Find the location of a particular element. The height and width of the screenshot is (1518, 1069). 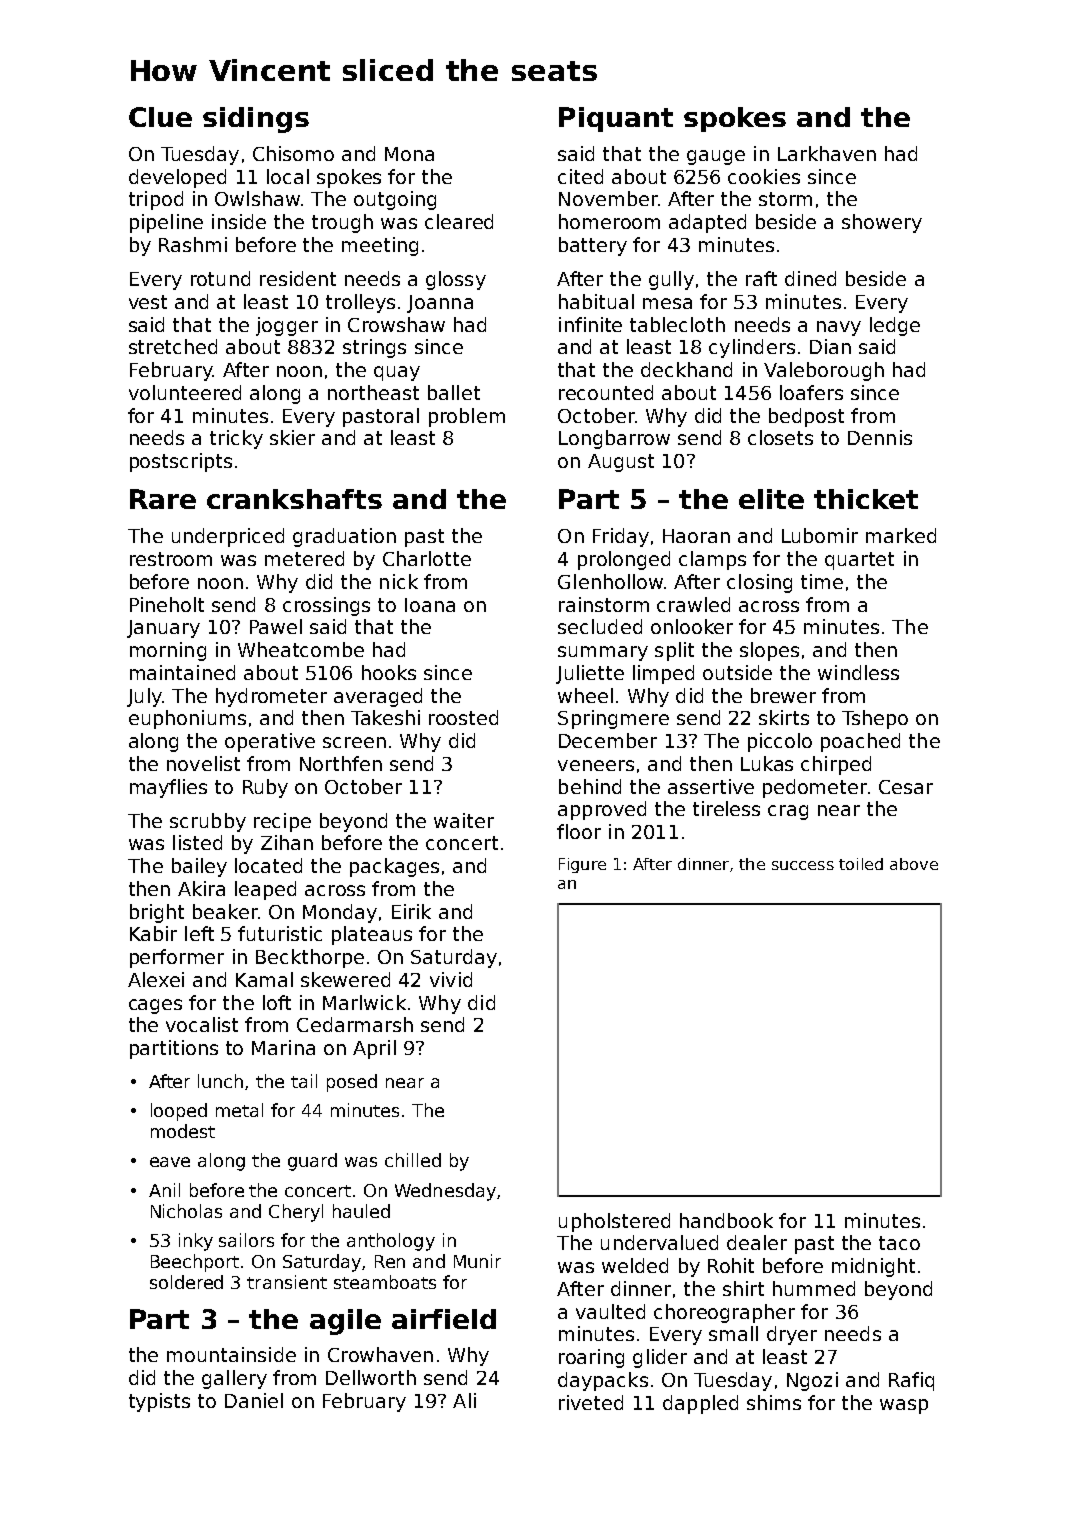

floor is located at coordinates (579, 831).
